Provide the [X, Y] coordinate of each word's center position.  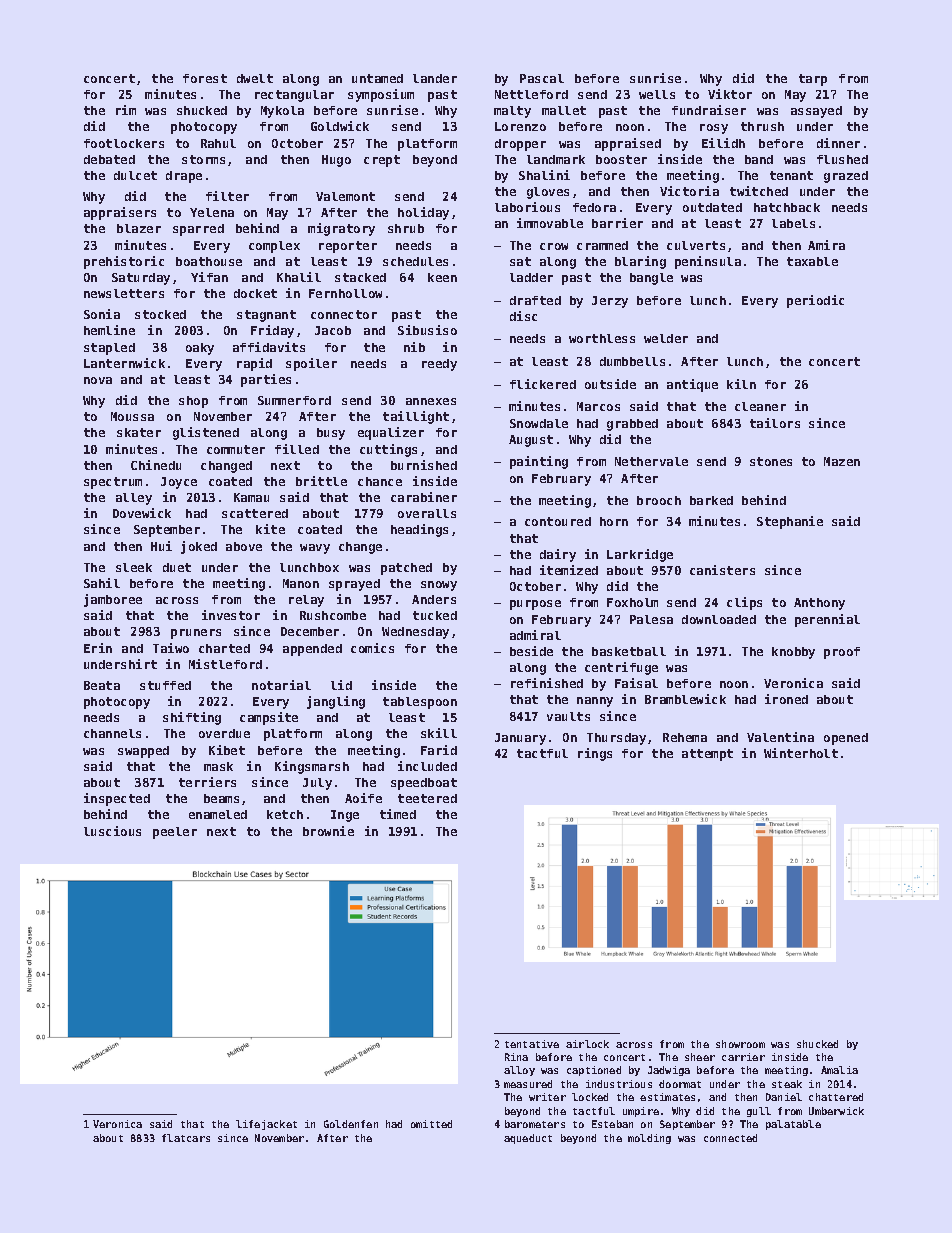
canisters [722, 570]
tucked [435, 615]
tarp [813, 80]
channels [112, 733]
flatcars [186, 1138]
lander [435, 78]
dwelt [255, 78]
